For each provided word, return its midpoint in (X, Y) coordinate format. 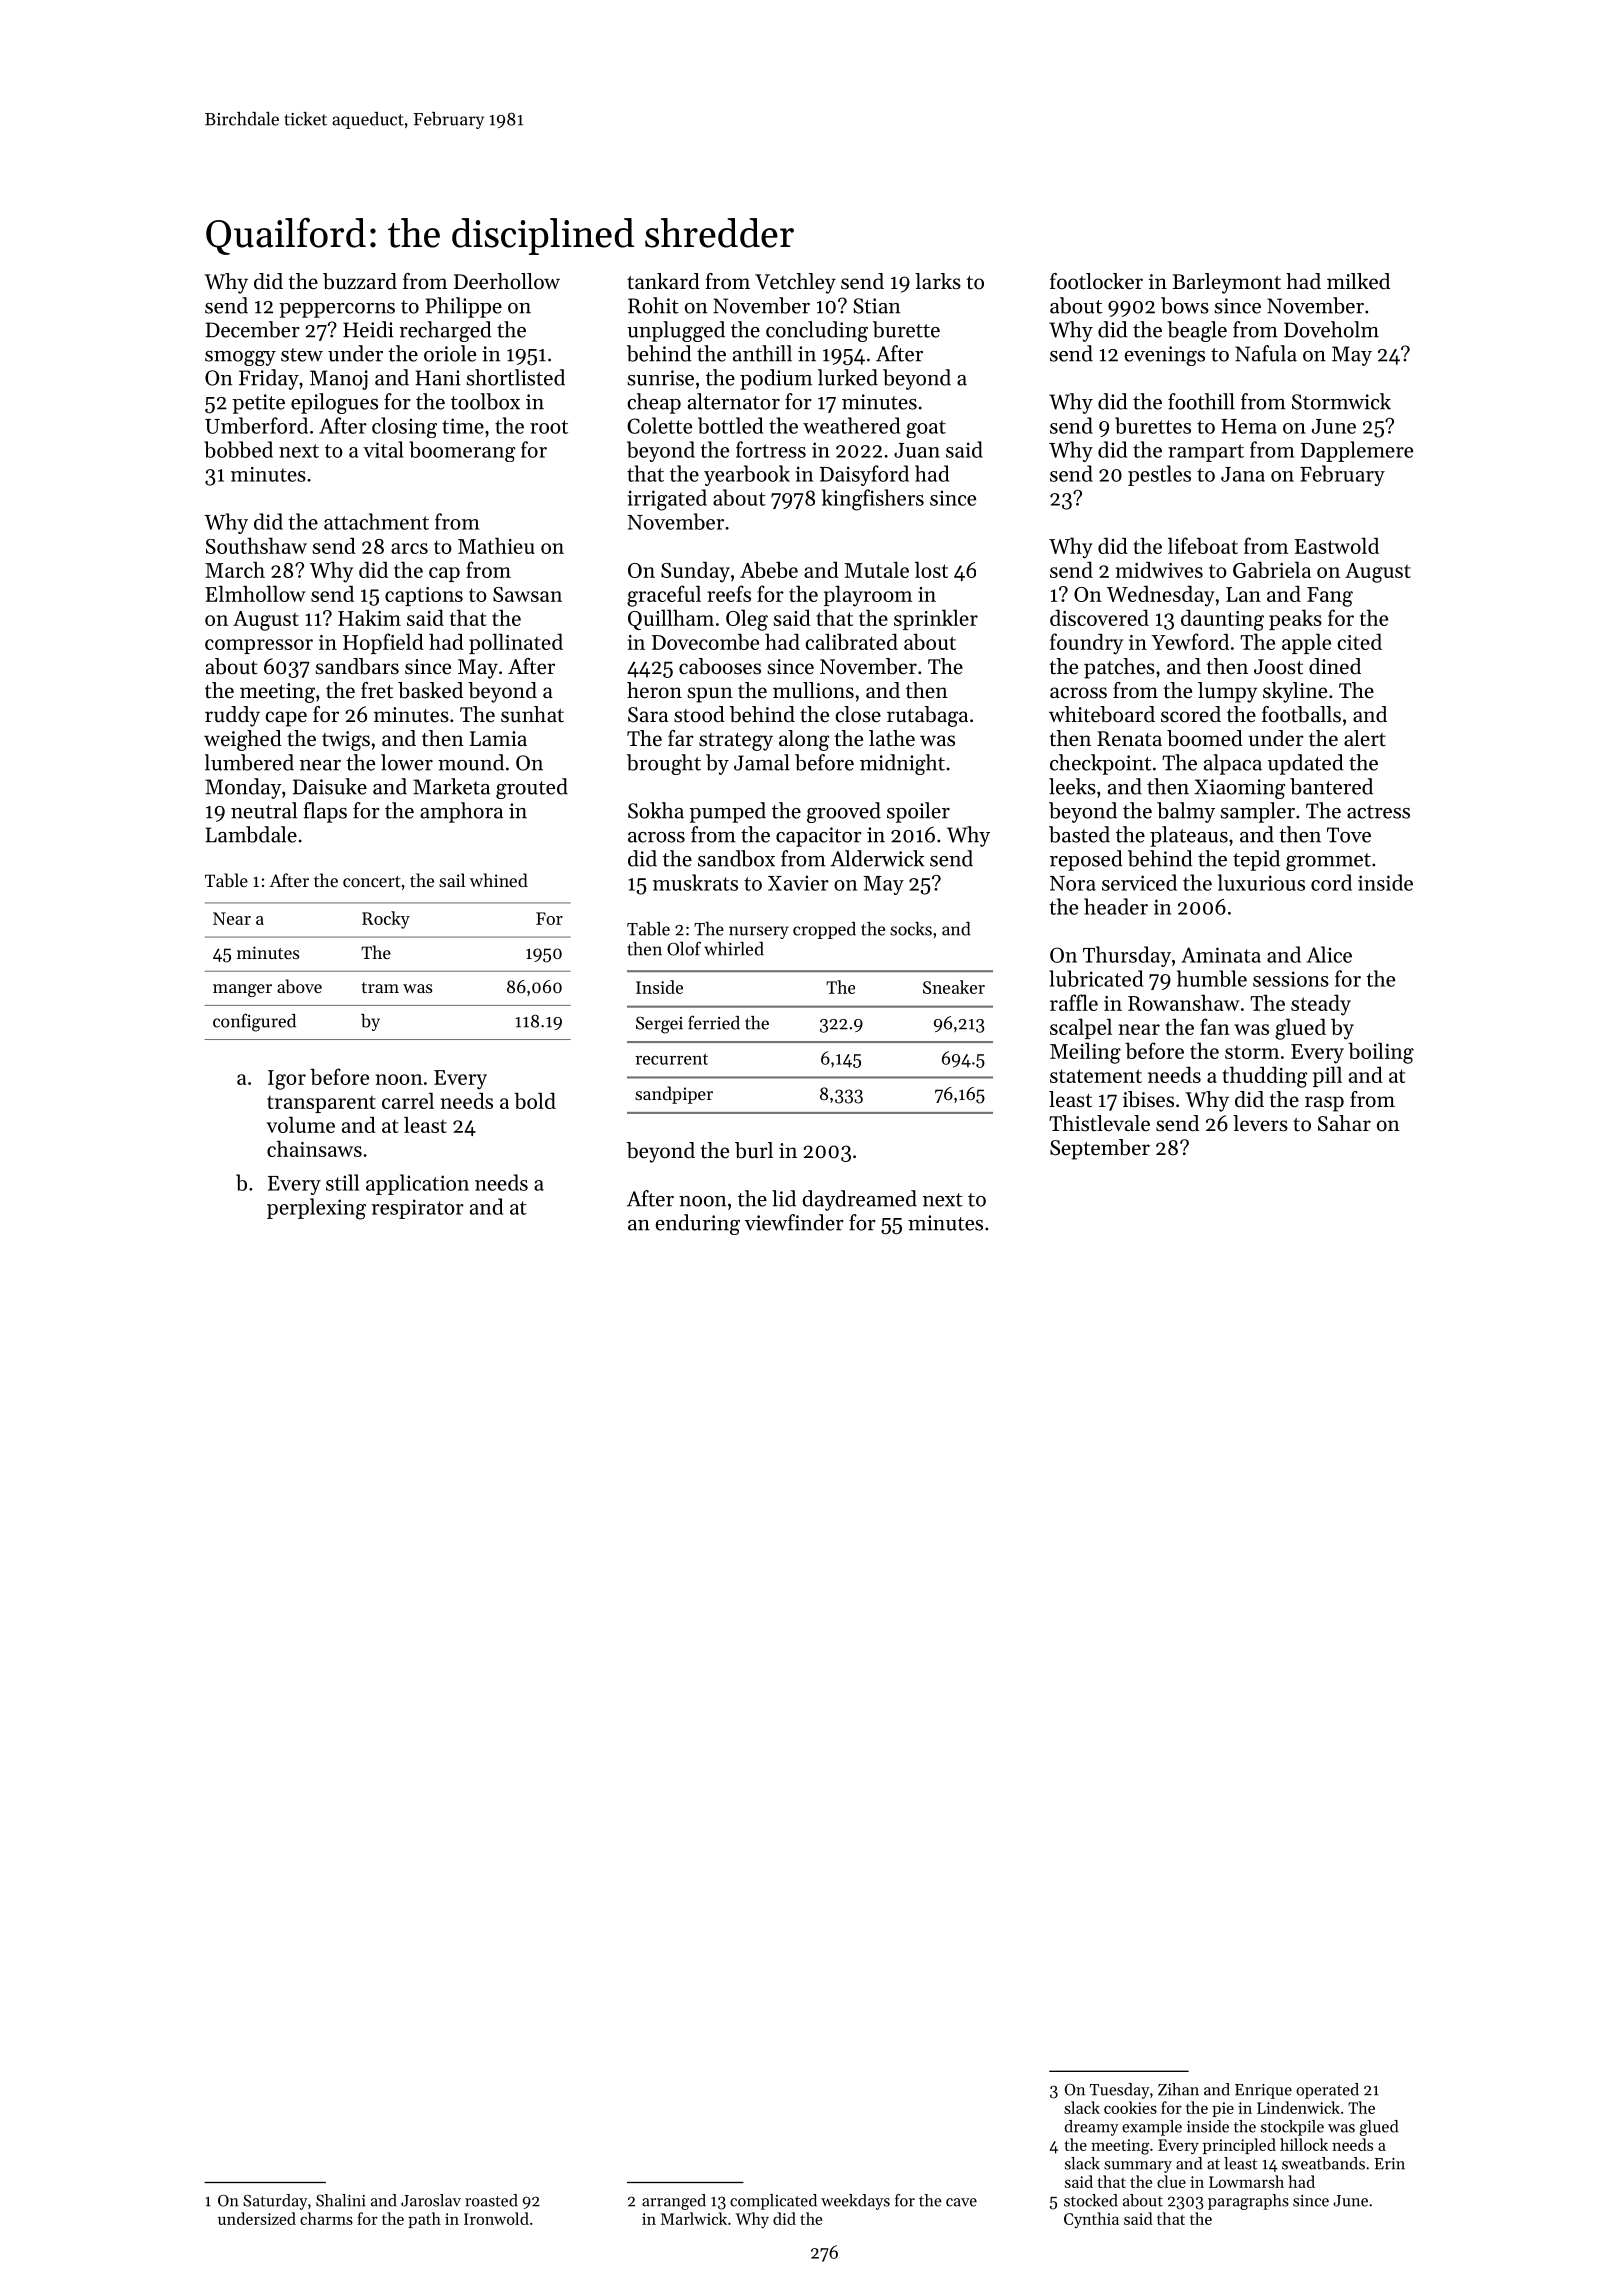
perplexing (316, 1209)
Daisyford (864, 475)
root (549, 427)
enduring (697, 1224)
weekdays (855, 2202)
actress (1378, 812)
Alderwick (877, 858)
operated (1327, 2091)
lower (407, 762)
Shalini (341, 2200)
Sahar (1344, 1123)
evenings (1164, 356)
